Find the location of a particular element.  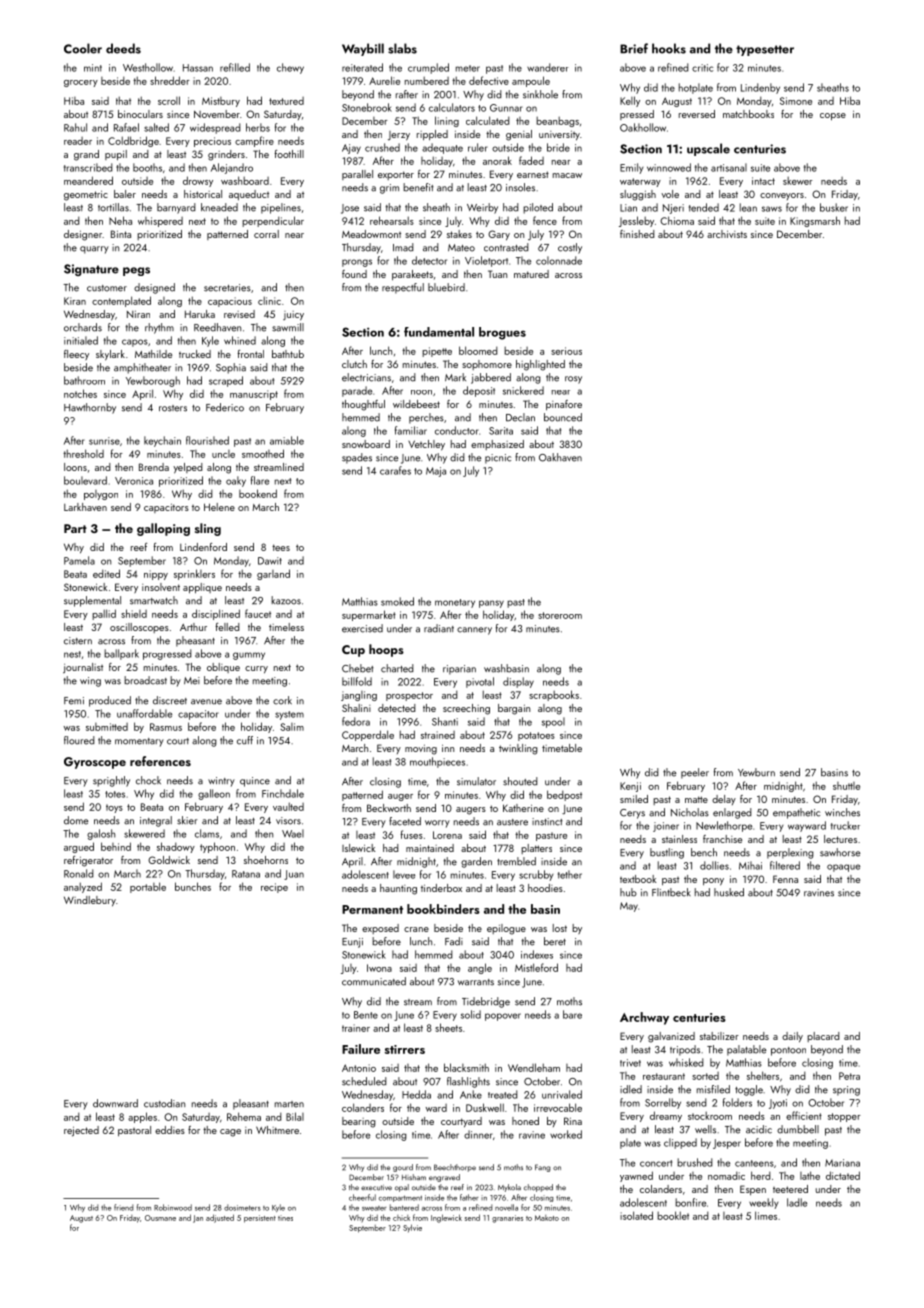

aqueduct is located at coordinates (249, 195).
